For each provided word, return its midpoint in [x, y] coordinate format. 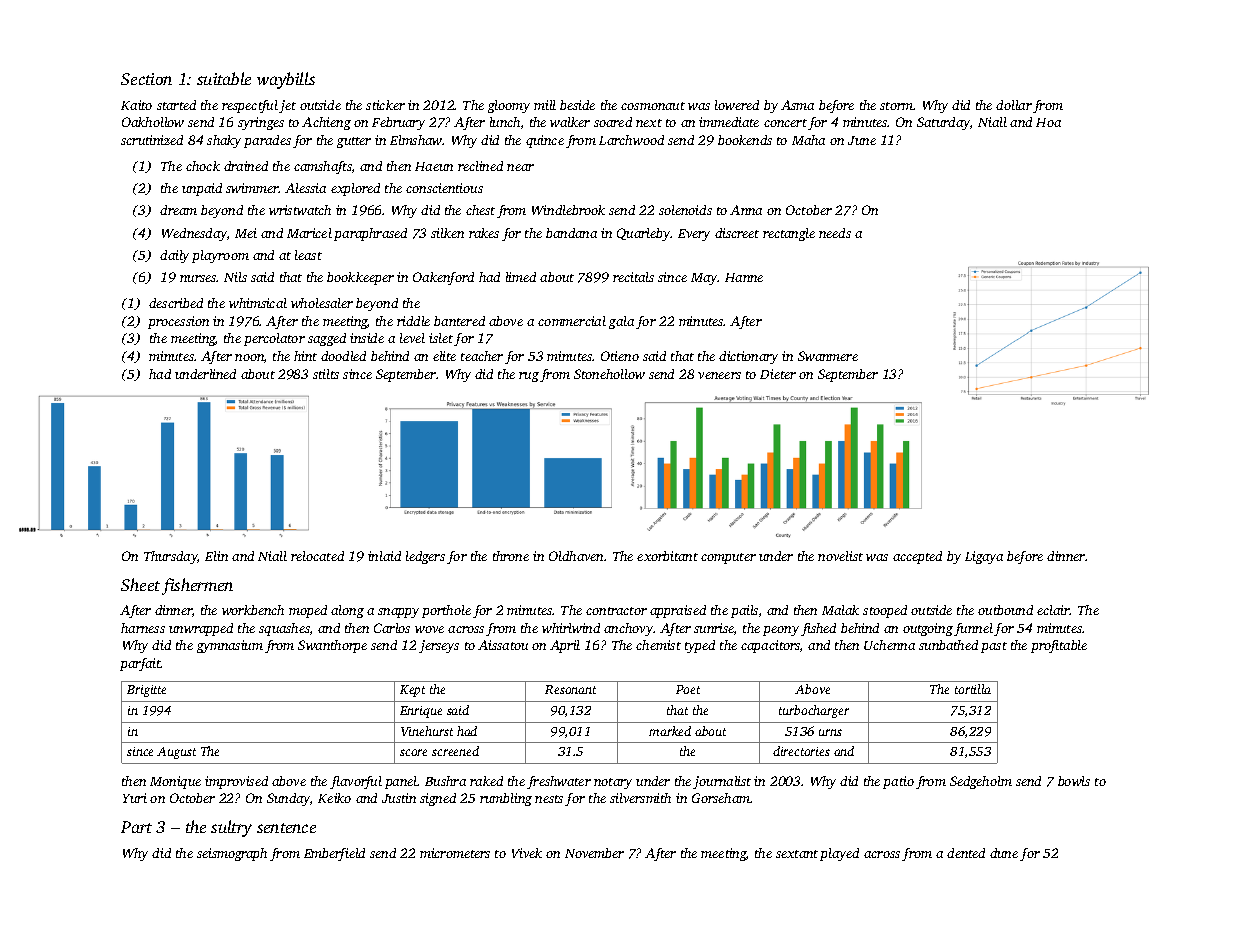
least [308, 255]
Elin [216, 556]
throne [511, 556]
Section [146, 79]
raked [486, 781]
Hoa [1048, 122]
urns [830, 732]
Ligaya [984, 557]
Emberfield [334, 854]
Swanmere [828, 356]
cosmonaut [653, 106]
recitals [633, 277]
